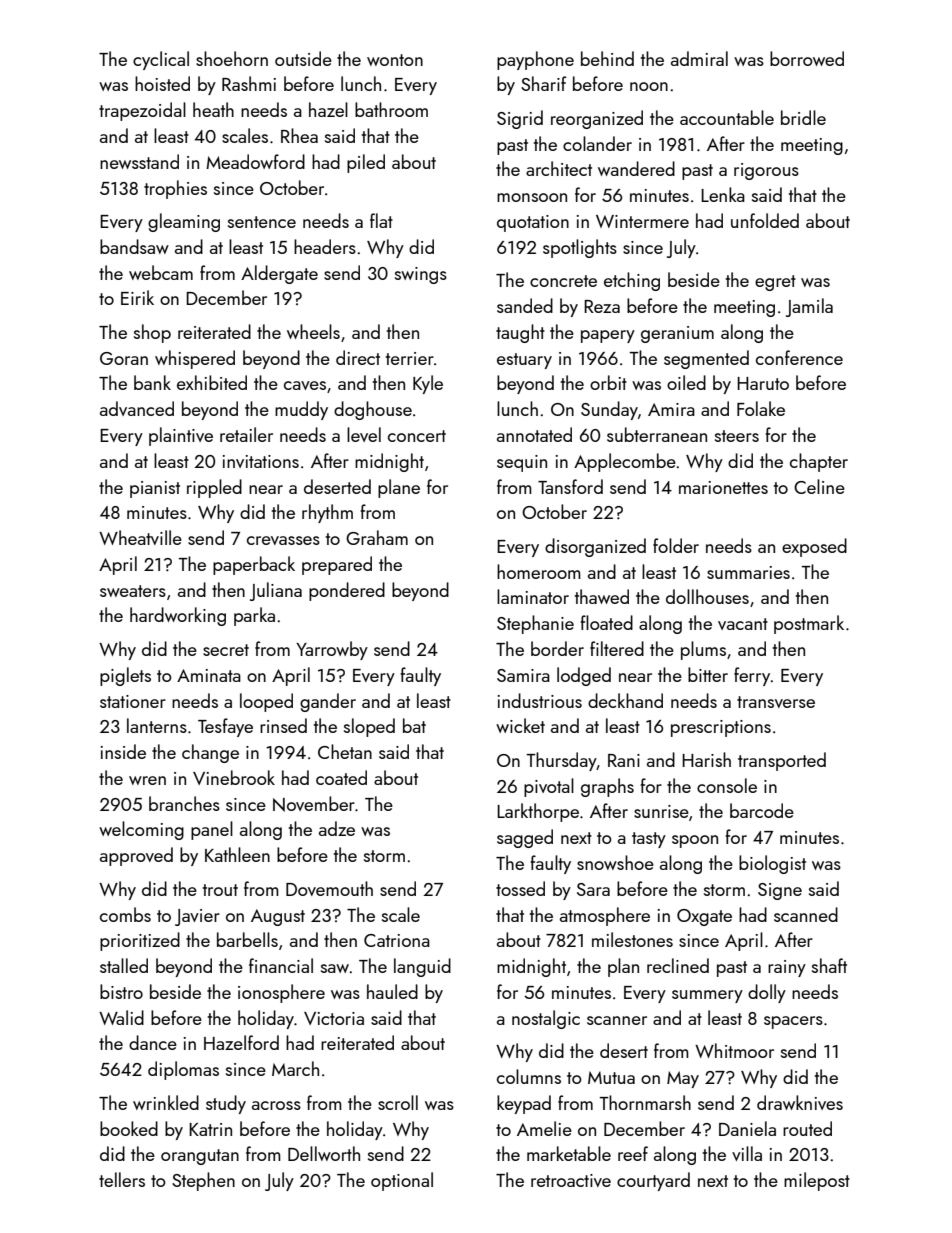  Describe the element at coordinates (281, 993) in the screenshot. I see `ionosphere` at that location.
